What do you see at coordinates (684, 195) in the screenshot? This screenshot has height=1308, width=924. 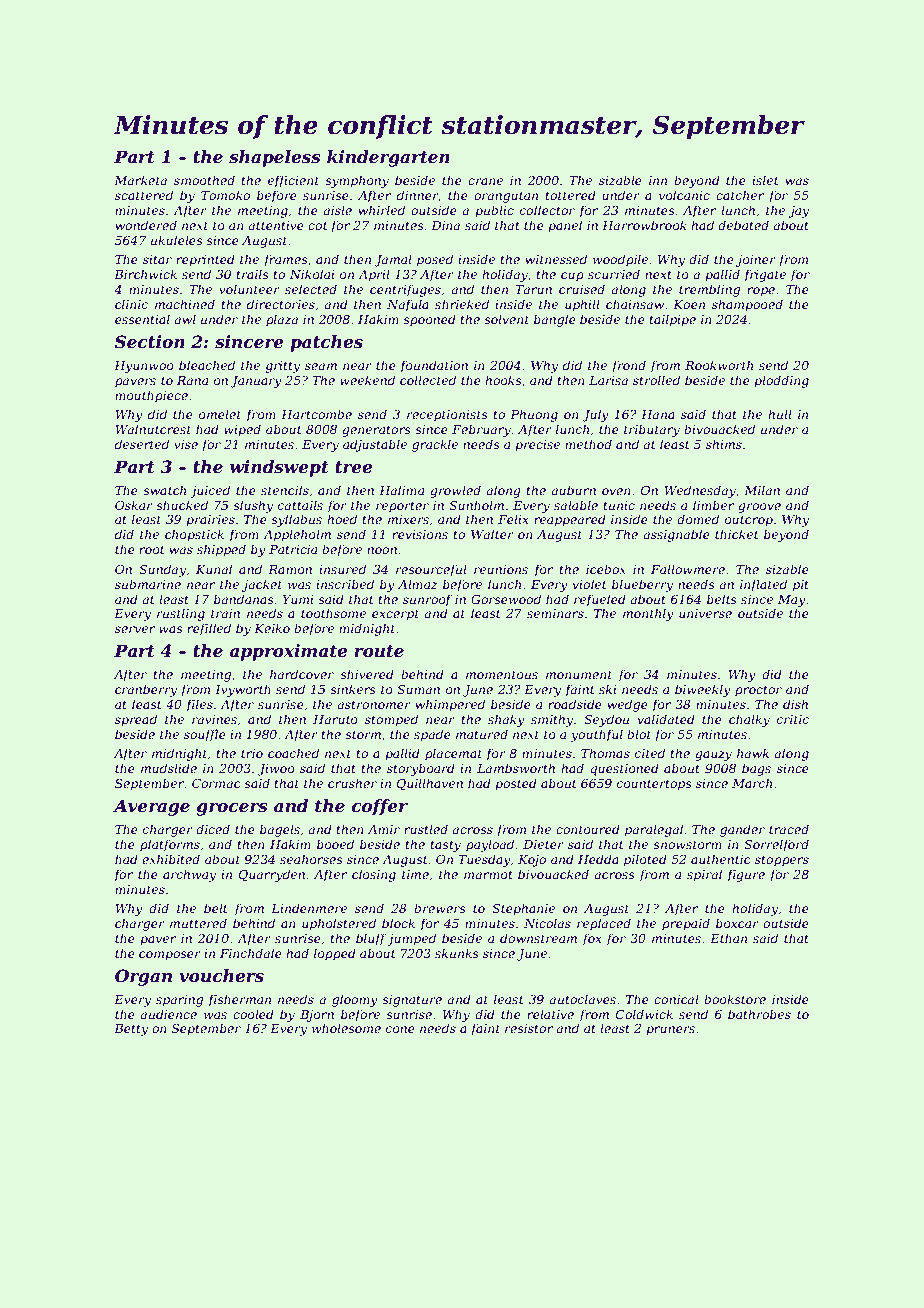 I see `volcanic` at bounding box center [684, 195].
